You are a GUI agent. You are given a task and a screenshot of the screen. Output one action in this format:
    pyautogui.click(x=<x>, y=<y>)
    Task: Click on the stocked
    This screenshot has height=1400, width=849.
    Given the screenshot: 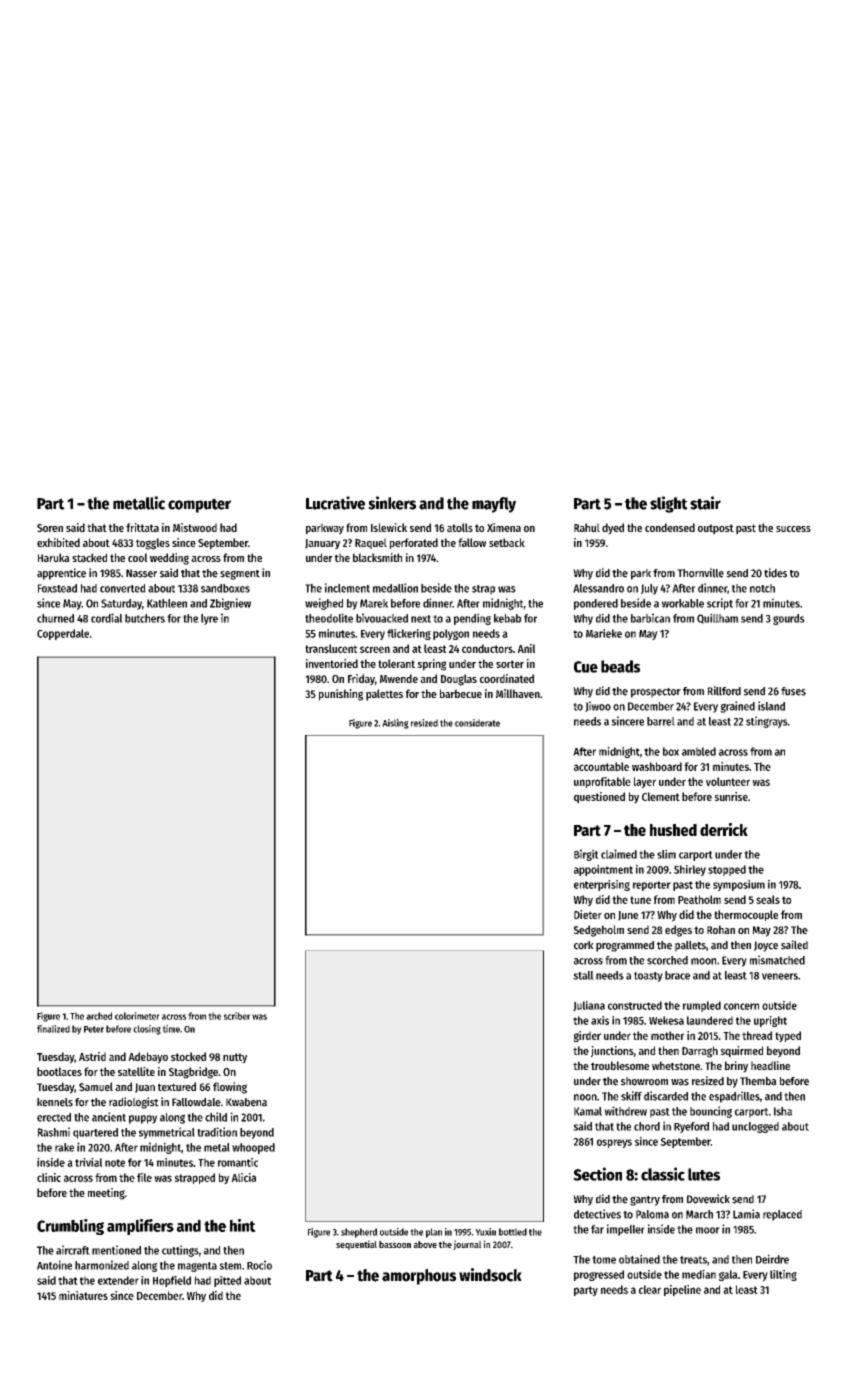 What is the action you would take?
    pyautogui.click(x=188, y=1056)
